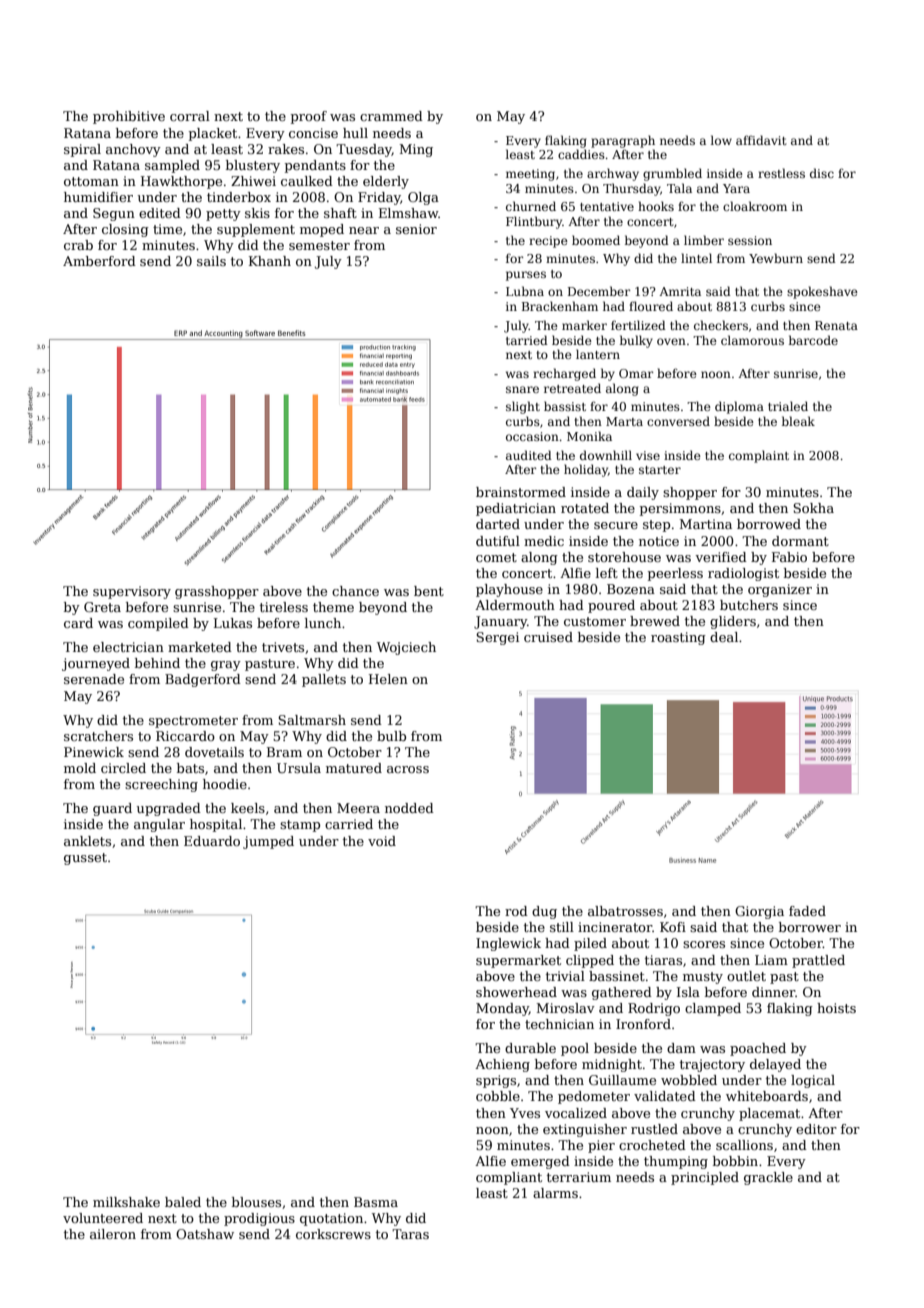 Image resolution: width=924 pixels, height=1308 pixels. Describe the element at coordinates (205, 1234) in the document. I see `Oatshaw` at that location.
